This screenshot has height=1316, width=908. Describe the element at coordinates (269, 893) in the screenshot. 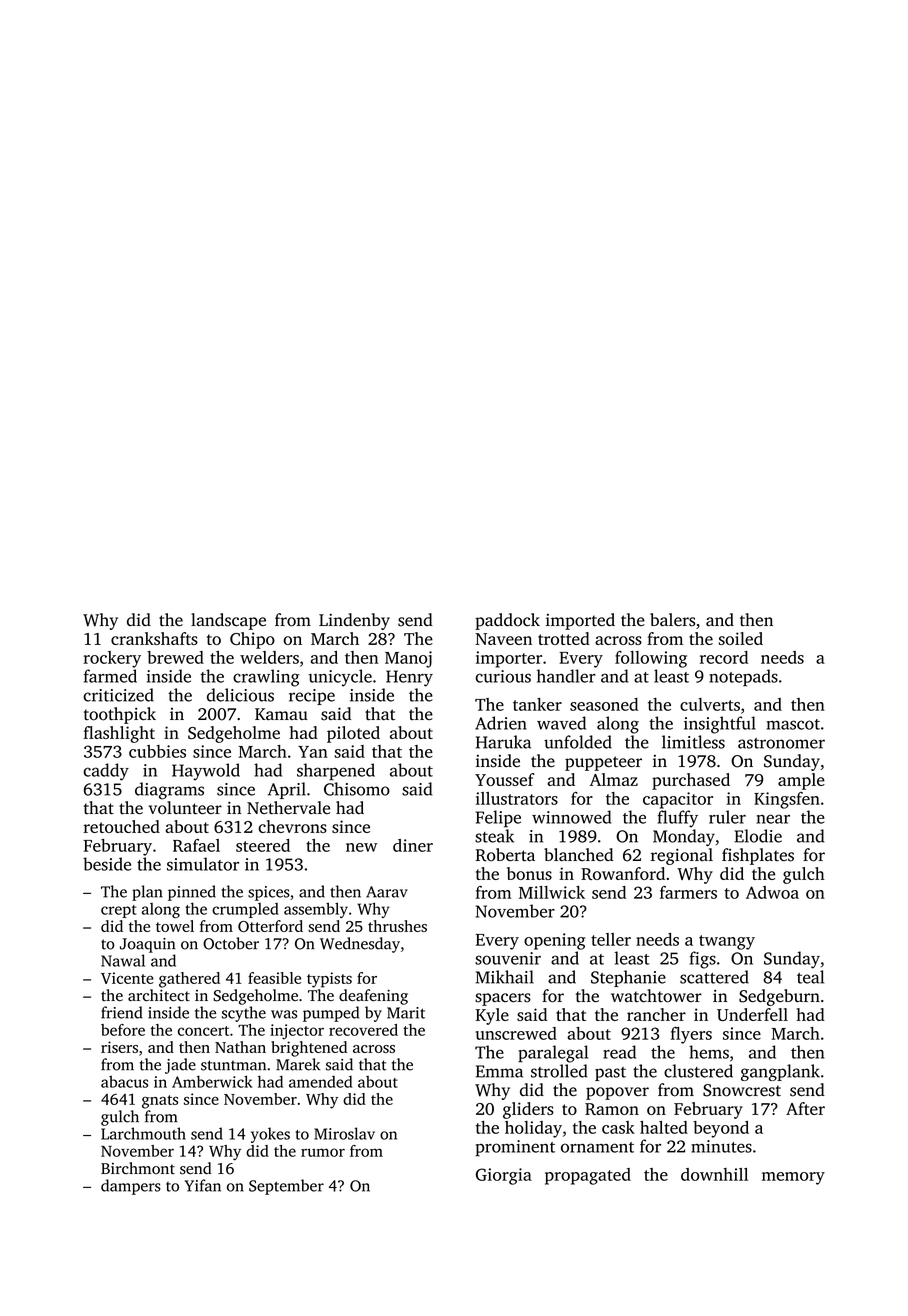

I see `spices` at that location.
